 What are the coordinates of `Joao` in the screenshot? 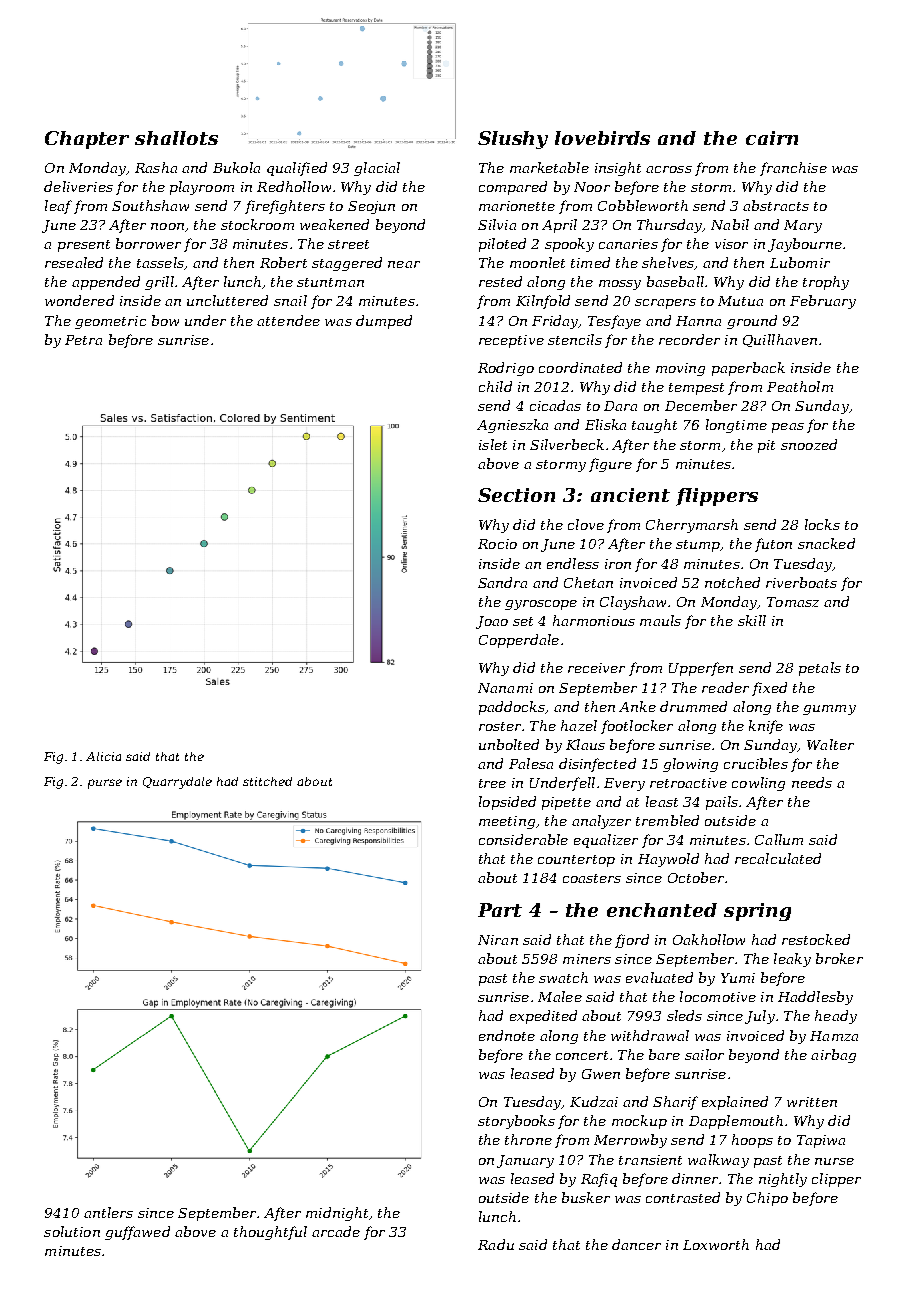 It's located at (492, 622).
